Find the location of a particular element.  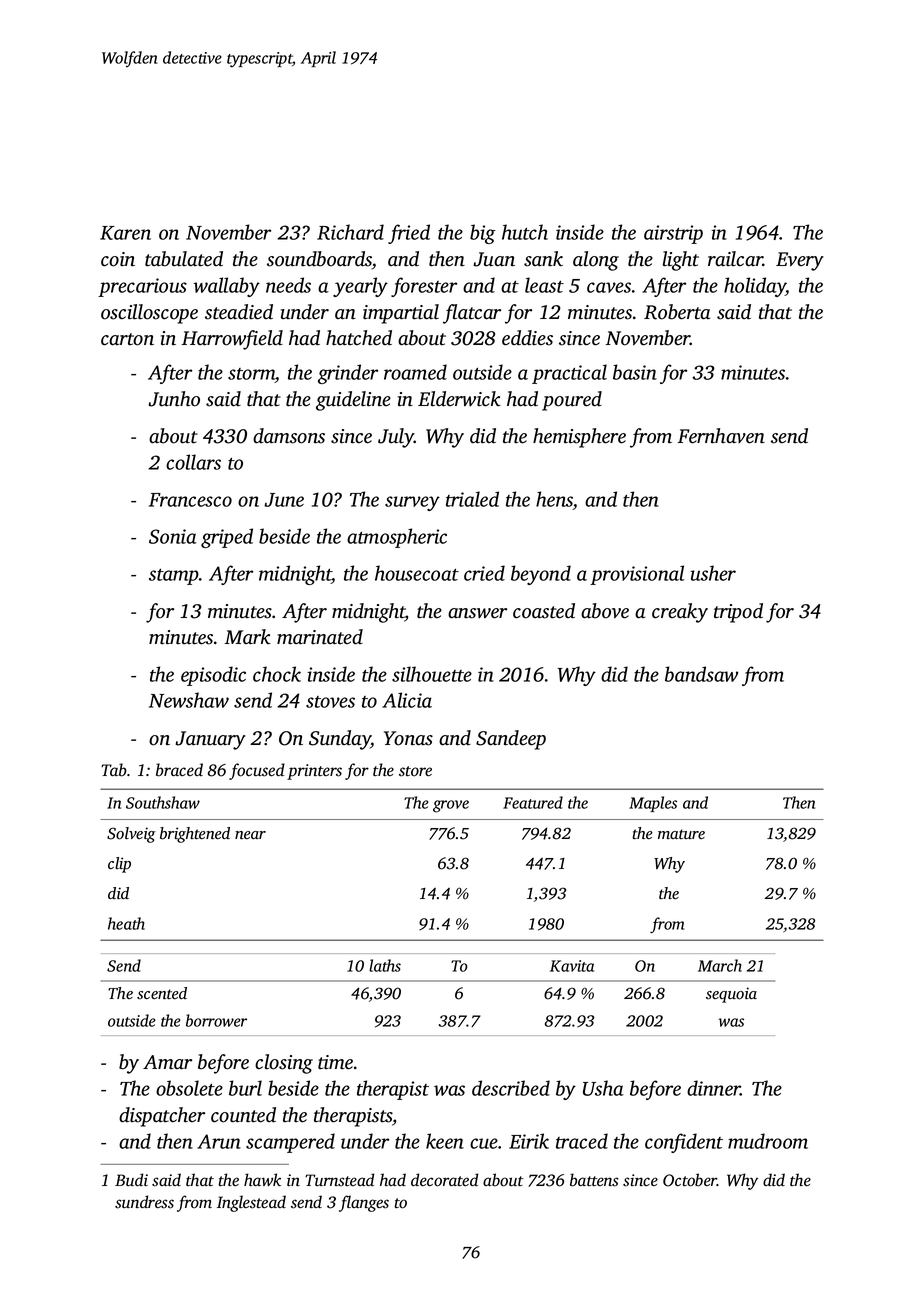

scampered is located at coordinates (290, 1143).
